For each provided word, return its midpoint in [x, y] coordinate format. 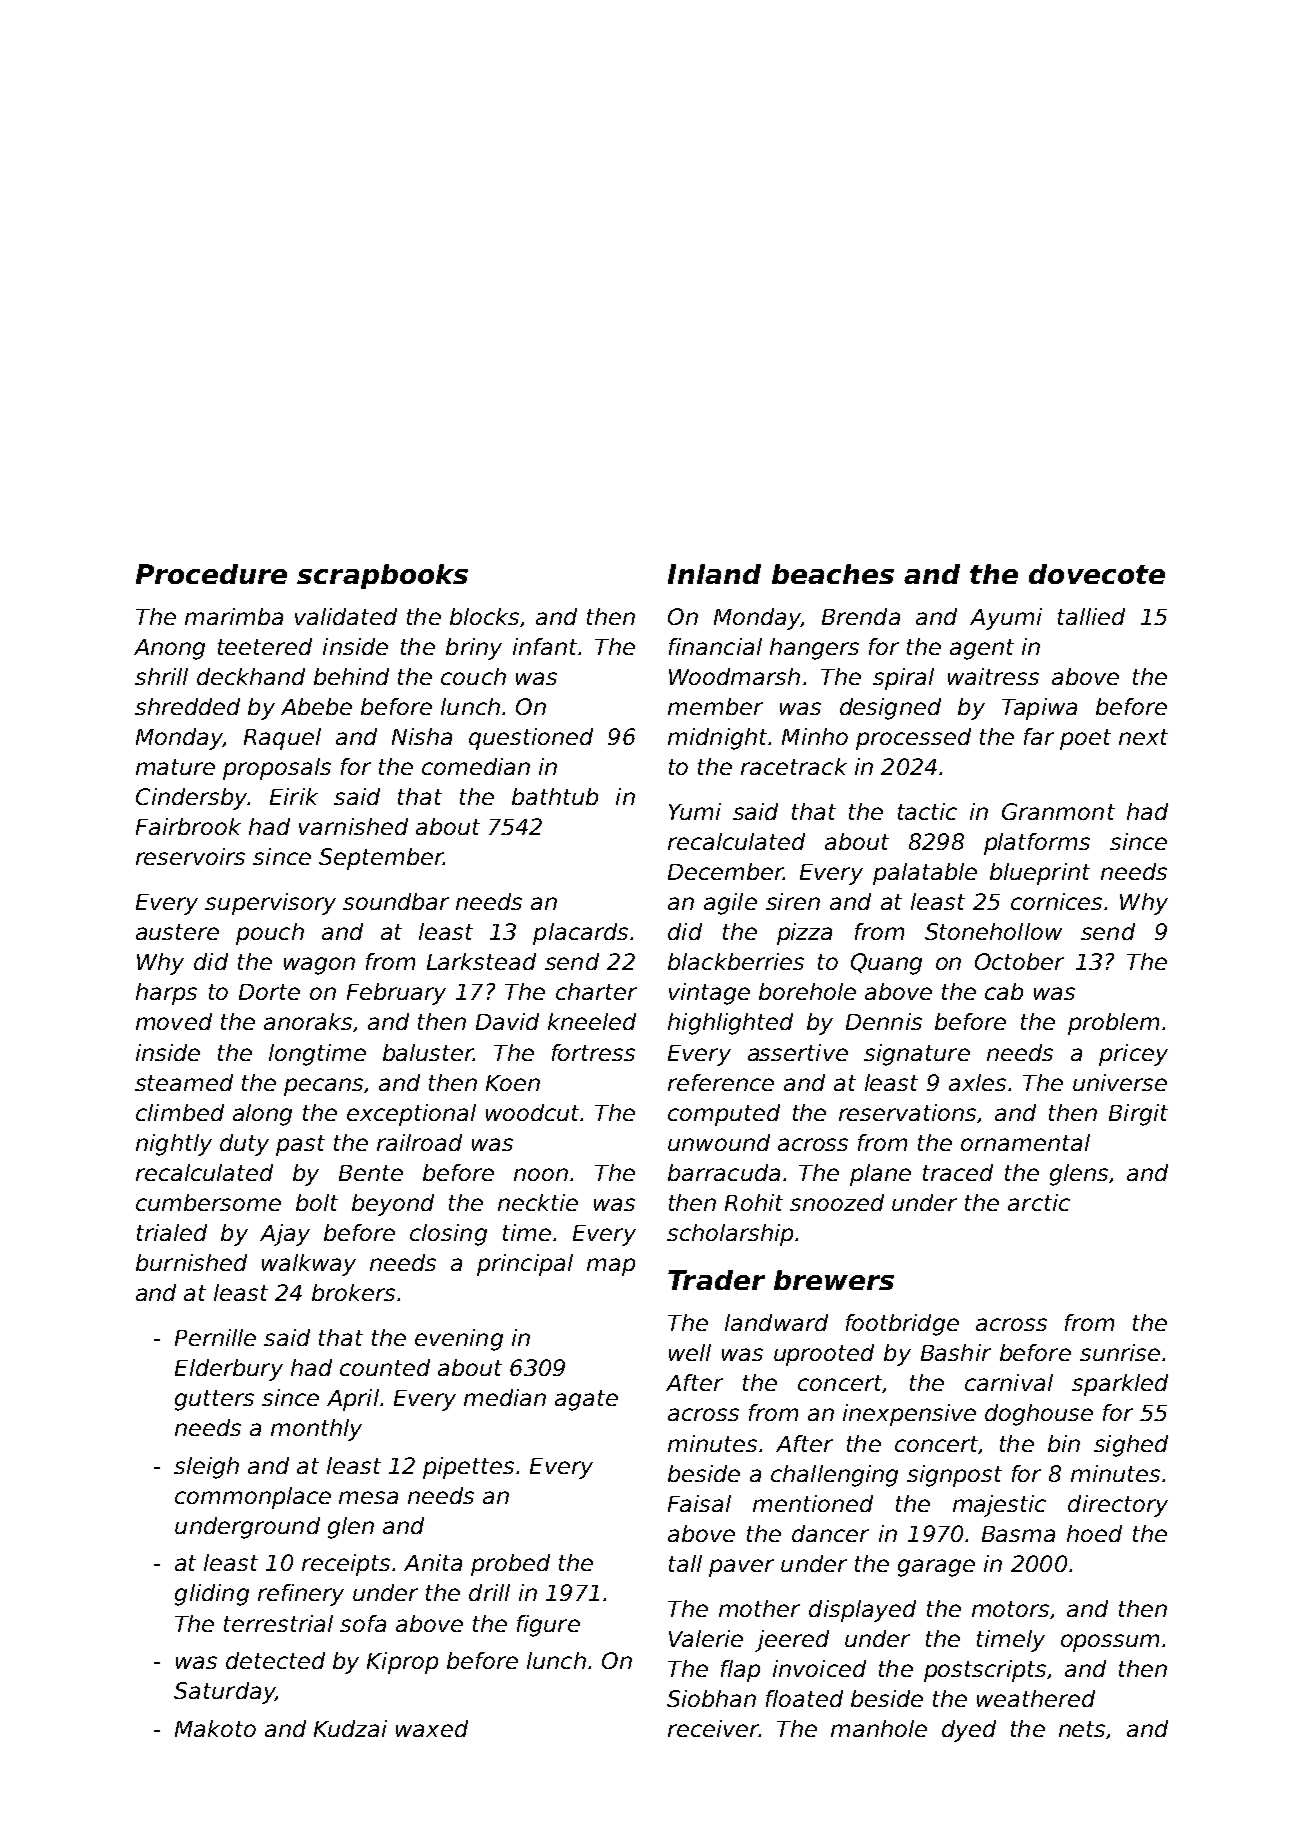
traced [958, 1172]
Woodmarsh [734, 676]
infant [545, 646]
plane [880, 1175]
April [353, 1400]
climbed [180, 1112]
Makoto [215, 1728]
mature [175, 767]
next [1143, 737]
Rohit [754, 1202]
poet [1085, 739]
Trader [716, 1280]
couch [473, 676]
